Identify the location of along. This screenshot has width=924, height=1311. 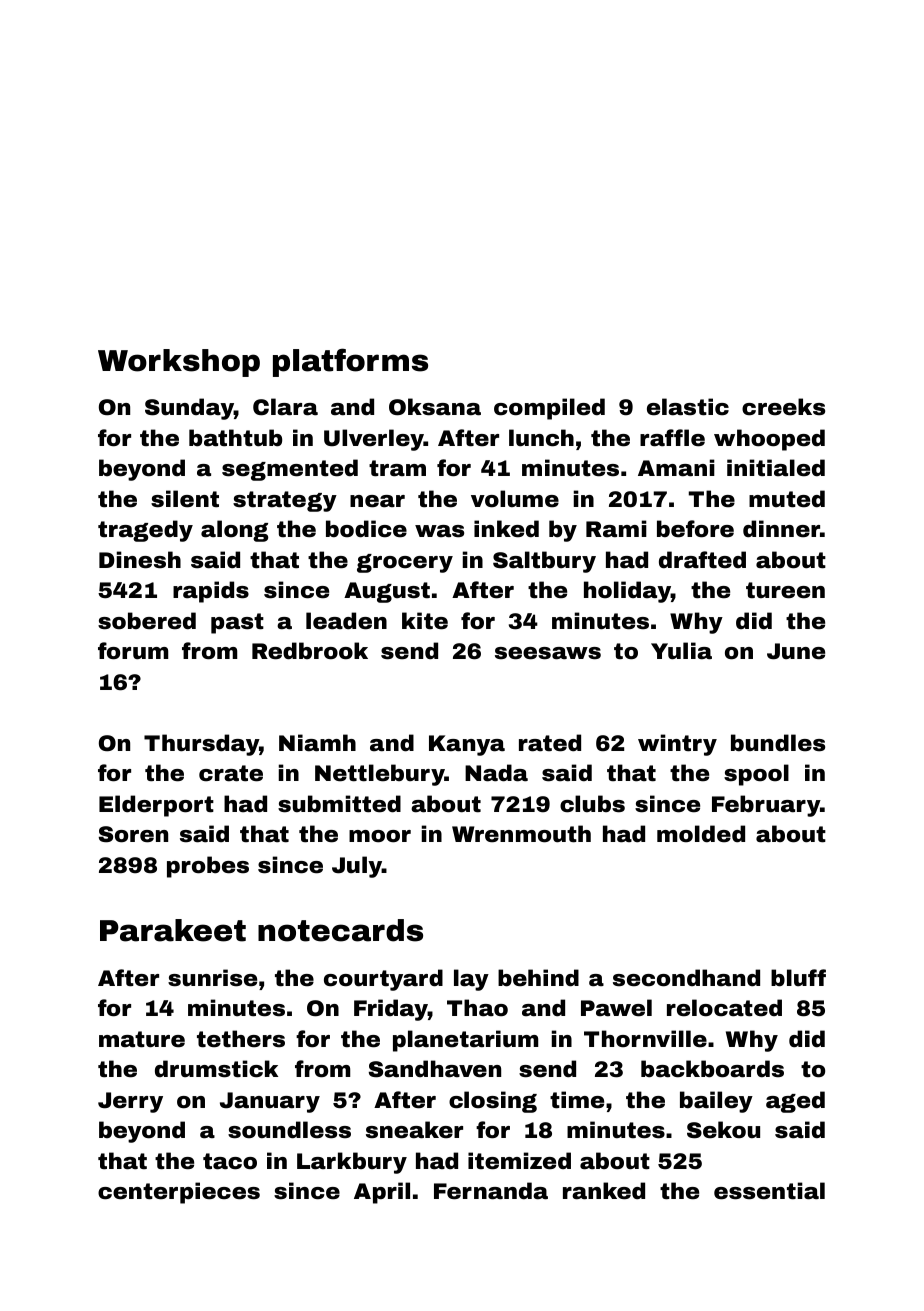
(234, 531).
